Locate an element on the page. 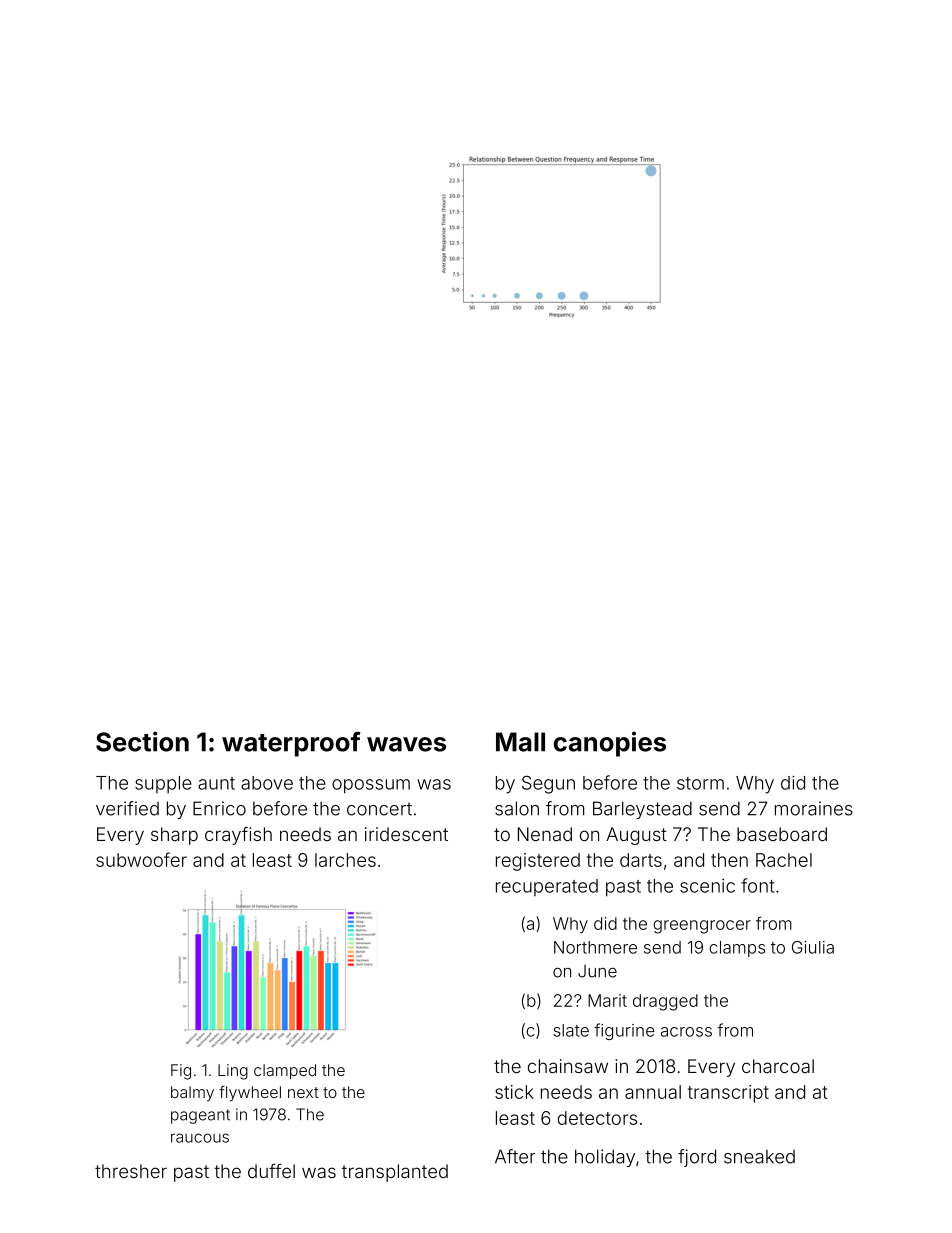 The height and width of the page is (1233, 952). sharp is located at coordinates (174, 836).
